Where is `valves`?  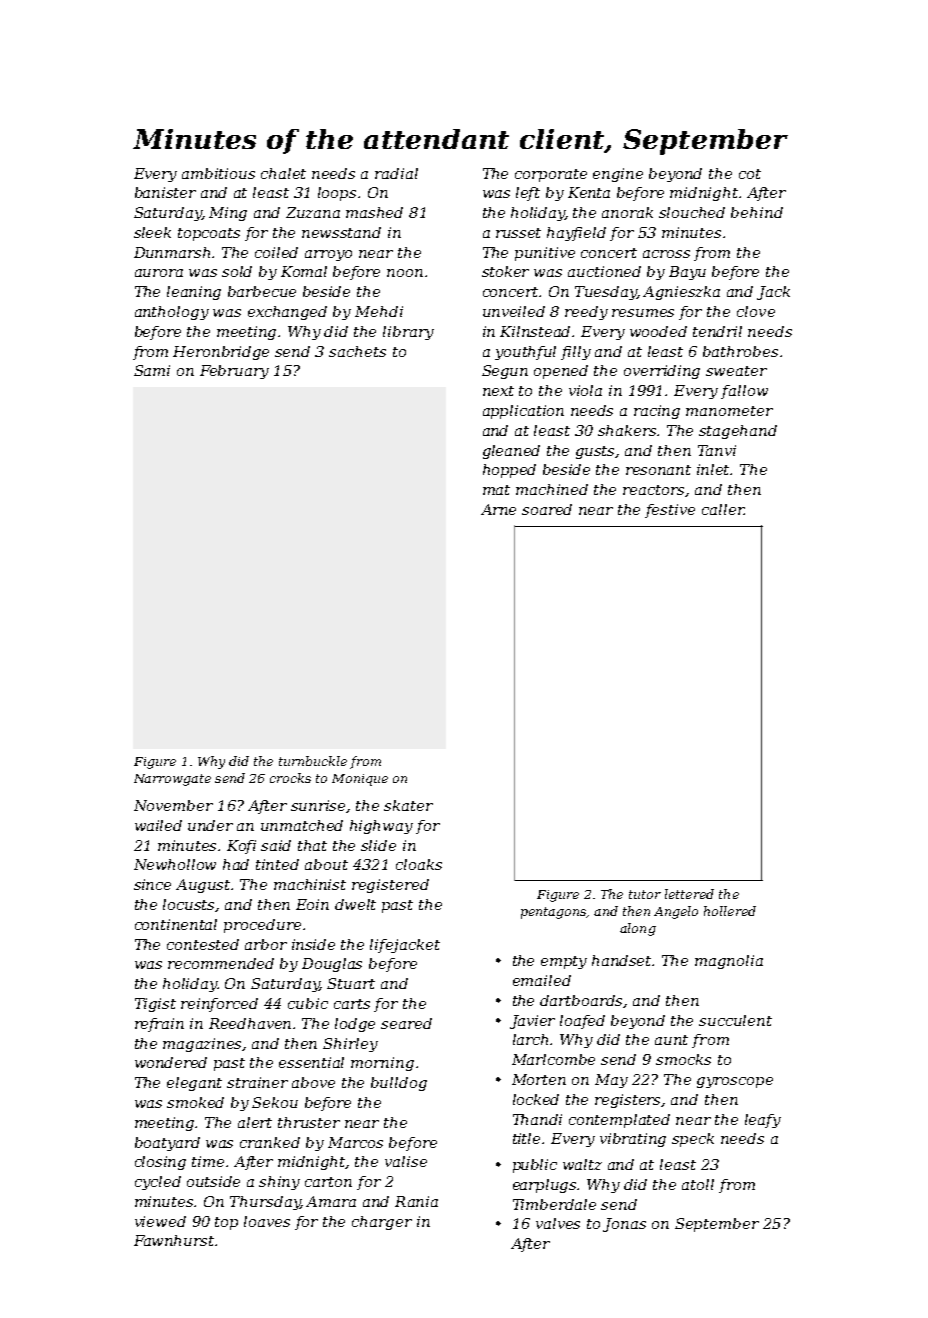
valves is located at coordinates (558, 1223).
